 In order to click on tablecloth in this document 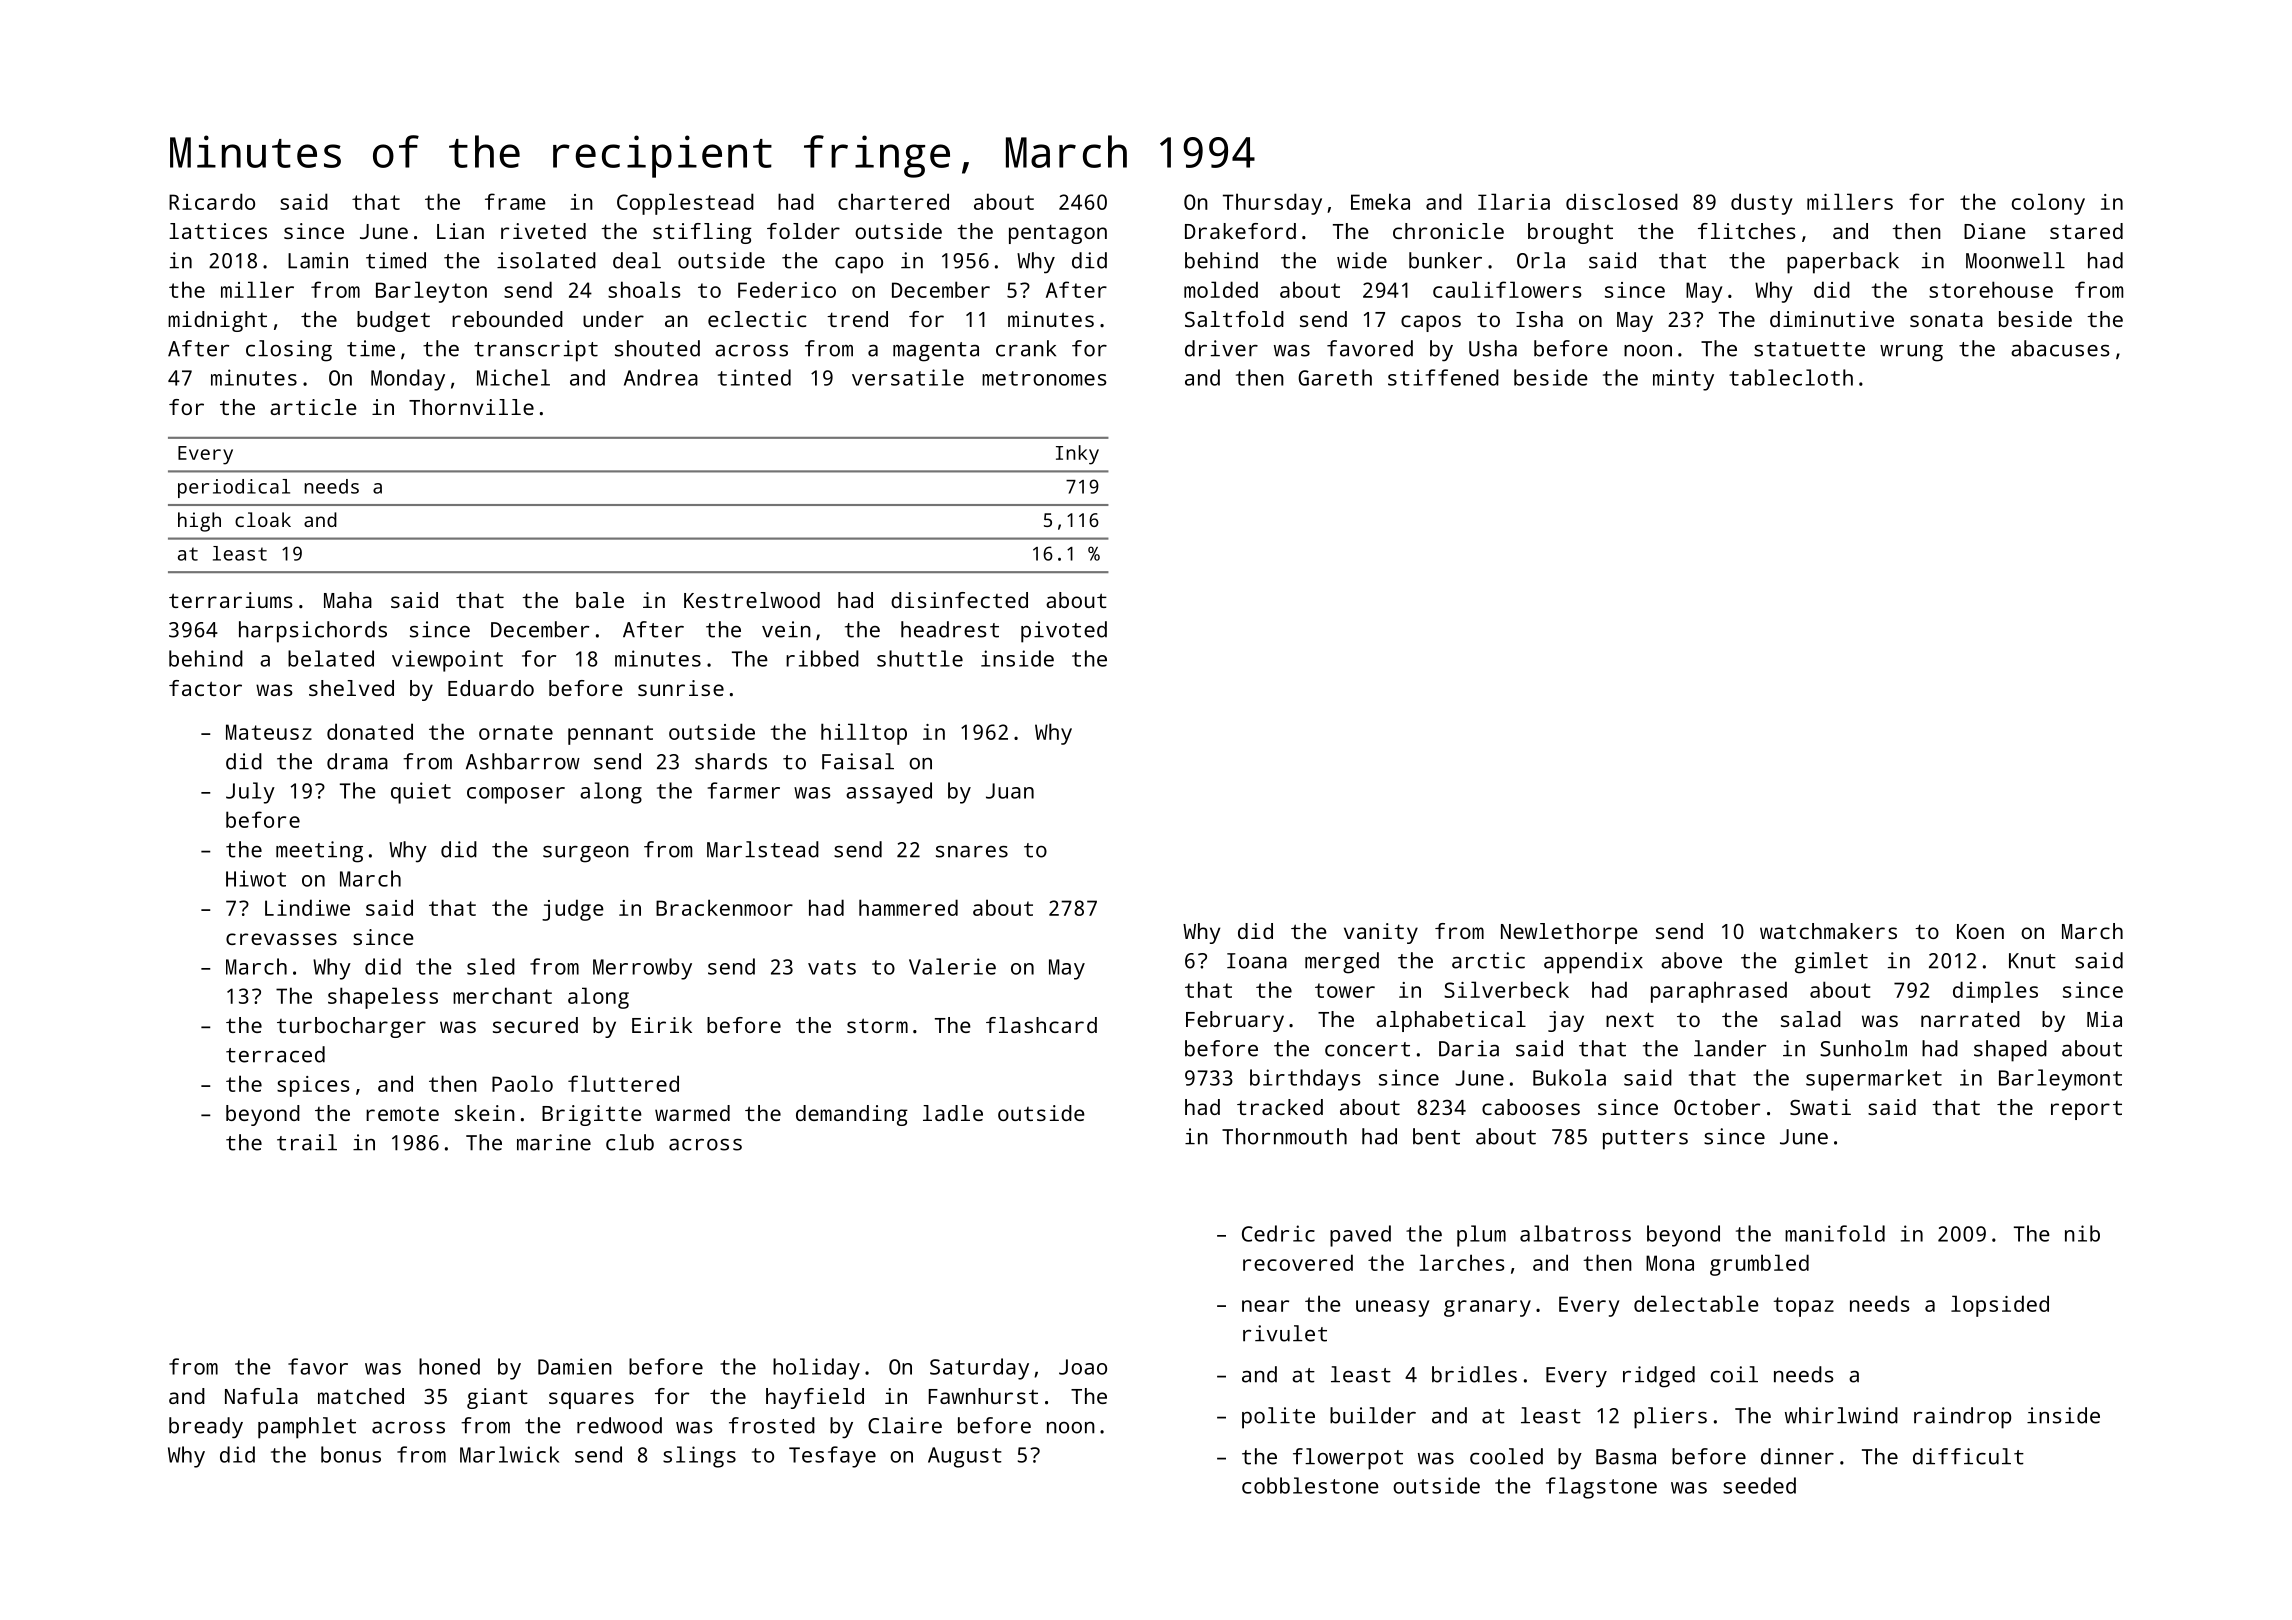, I will do `click(1791, 377)`.
